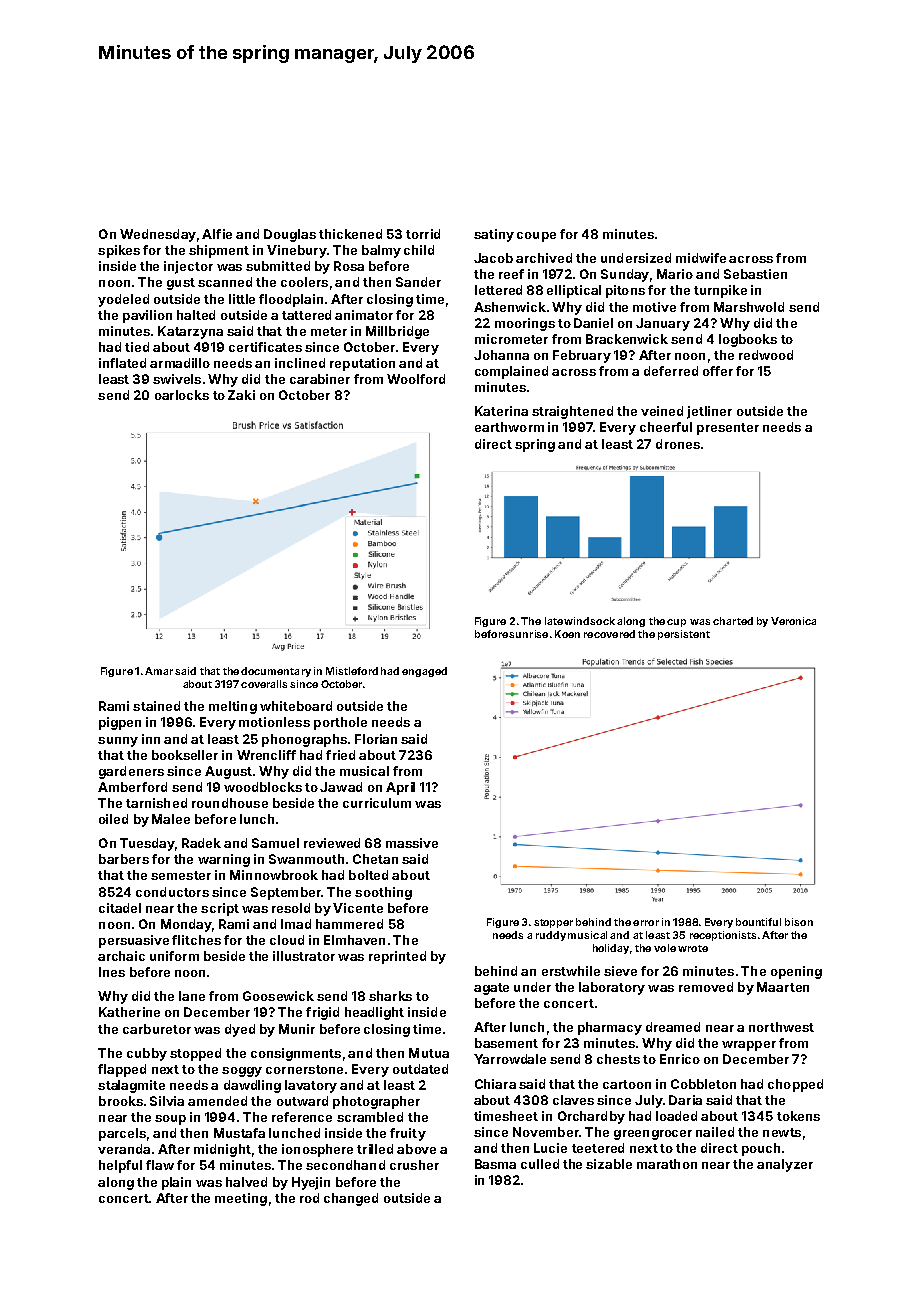 The image size is (924, 1308). I want to click on persistent, so click(684, 635).
